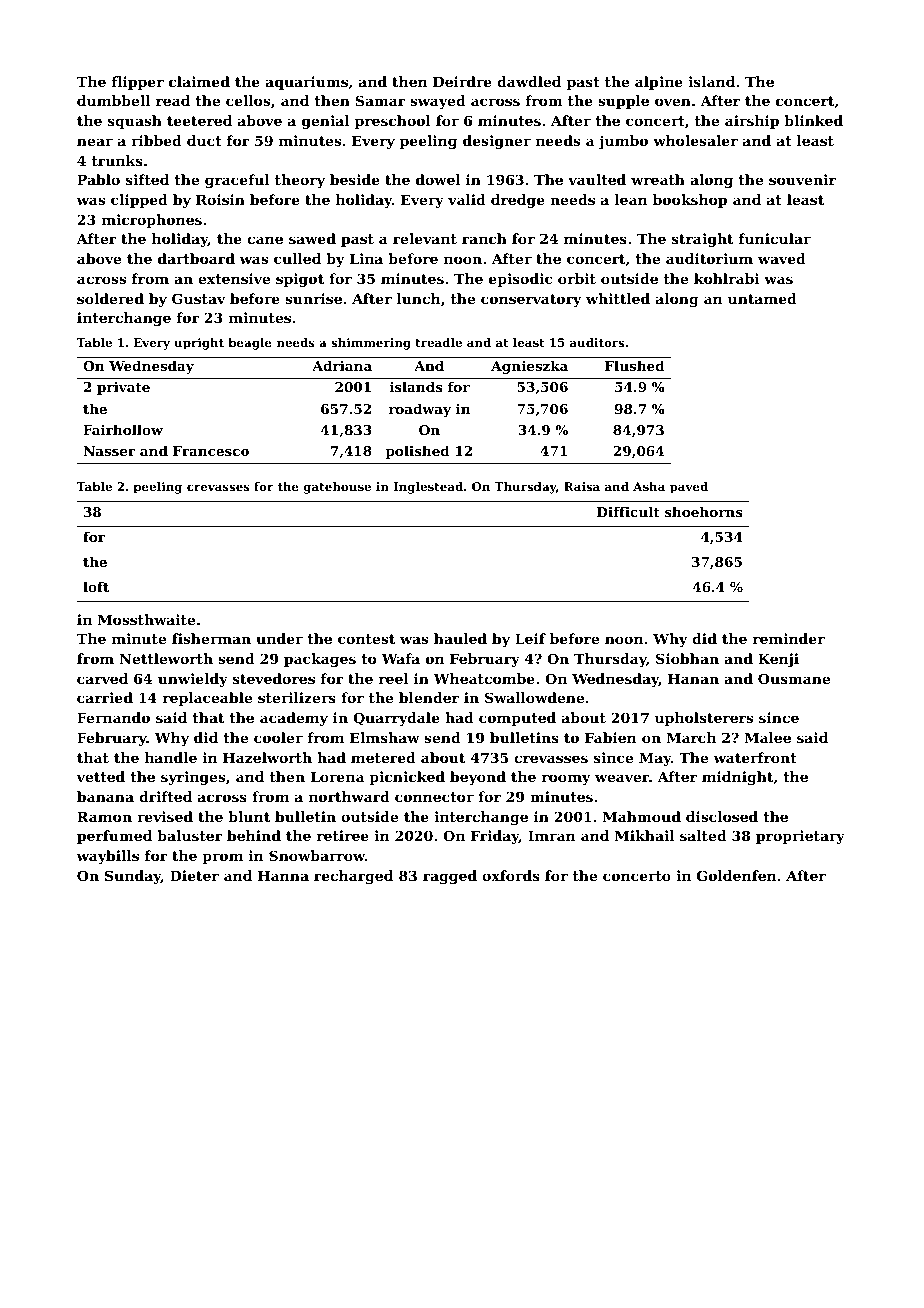 The height and width of the screenshot is (1308, 924). I want to click on sifted, so click(147, 179).
